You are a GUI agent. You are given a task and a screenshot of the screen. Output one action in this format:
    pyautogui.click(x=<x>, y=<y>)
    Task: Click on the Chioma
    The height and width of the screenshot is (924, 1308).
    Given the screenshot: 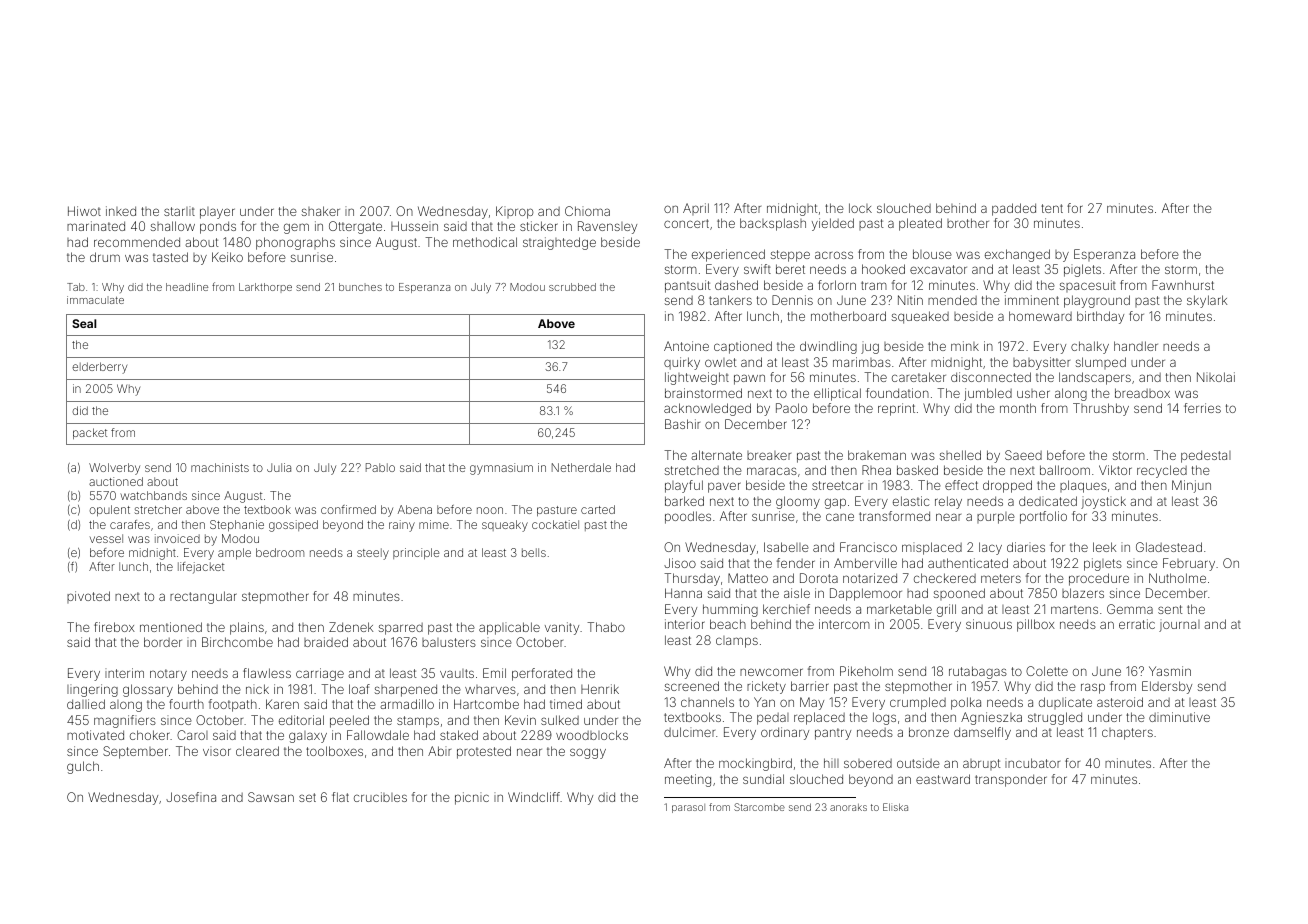 What is the action you would take?
    pyautogui.click(x=587, y=211)
